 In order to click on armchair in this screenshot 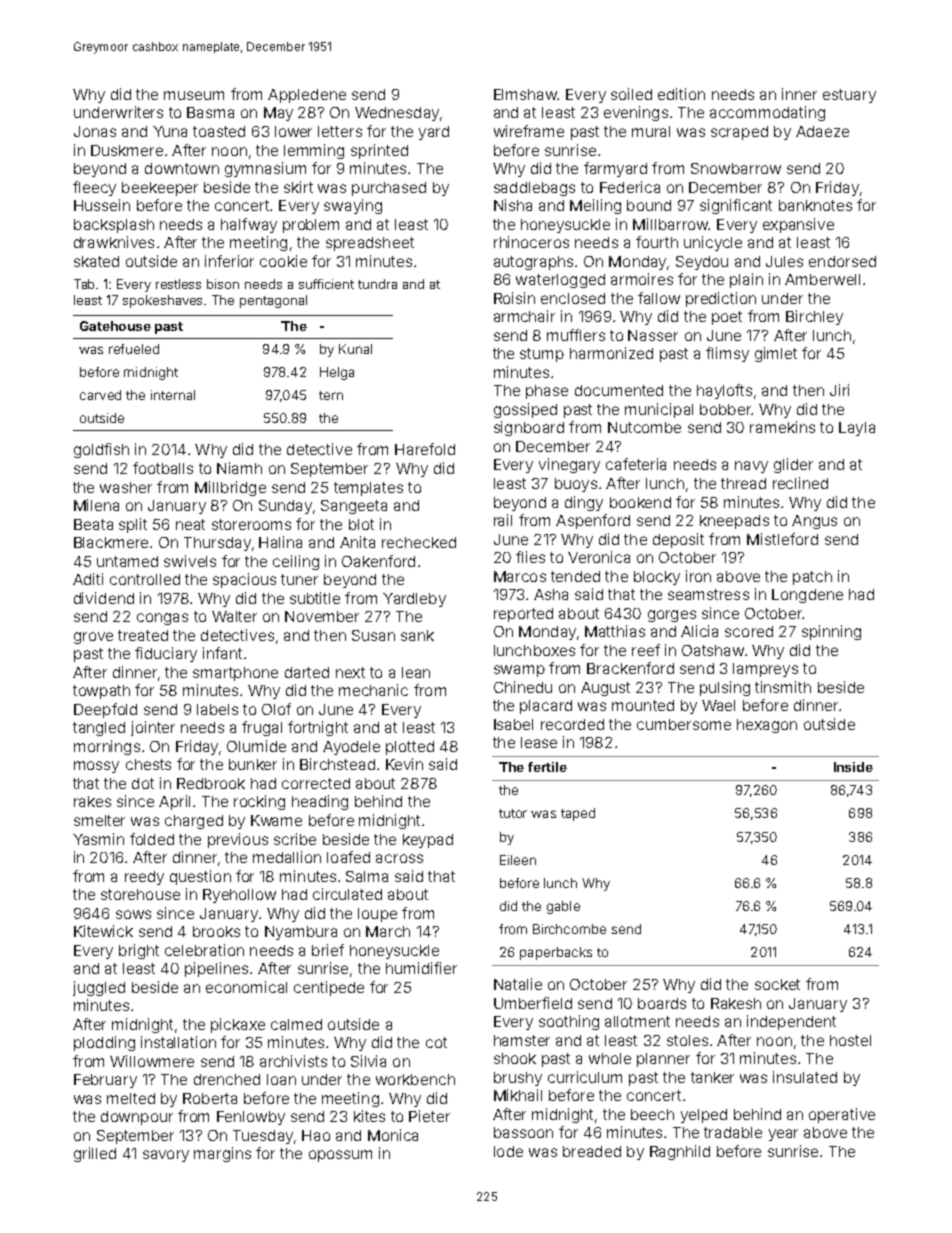, I will do `click(524, 316)`.
